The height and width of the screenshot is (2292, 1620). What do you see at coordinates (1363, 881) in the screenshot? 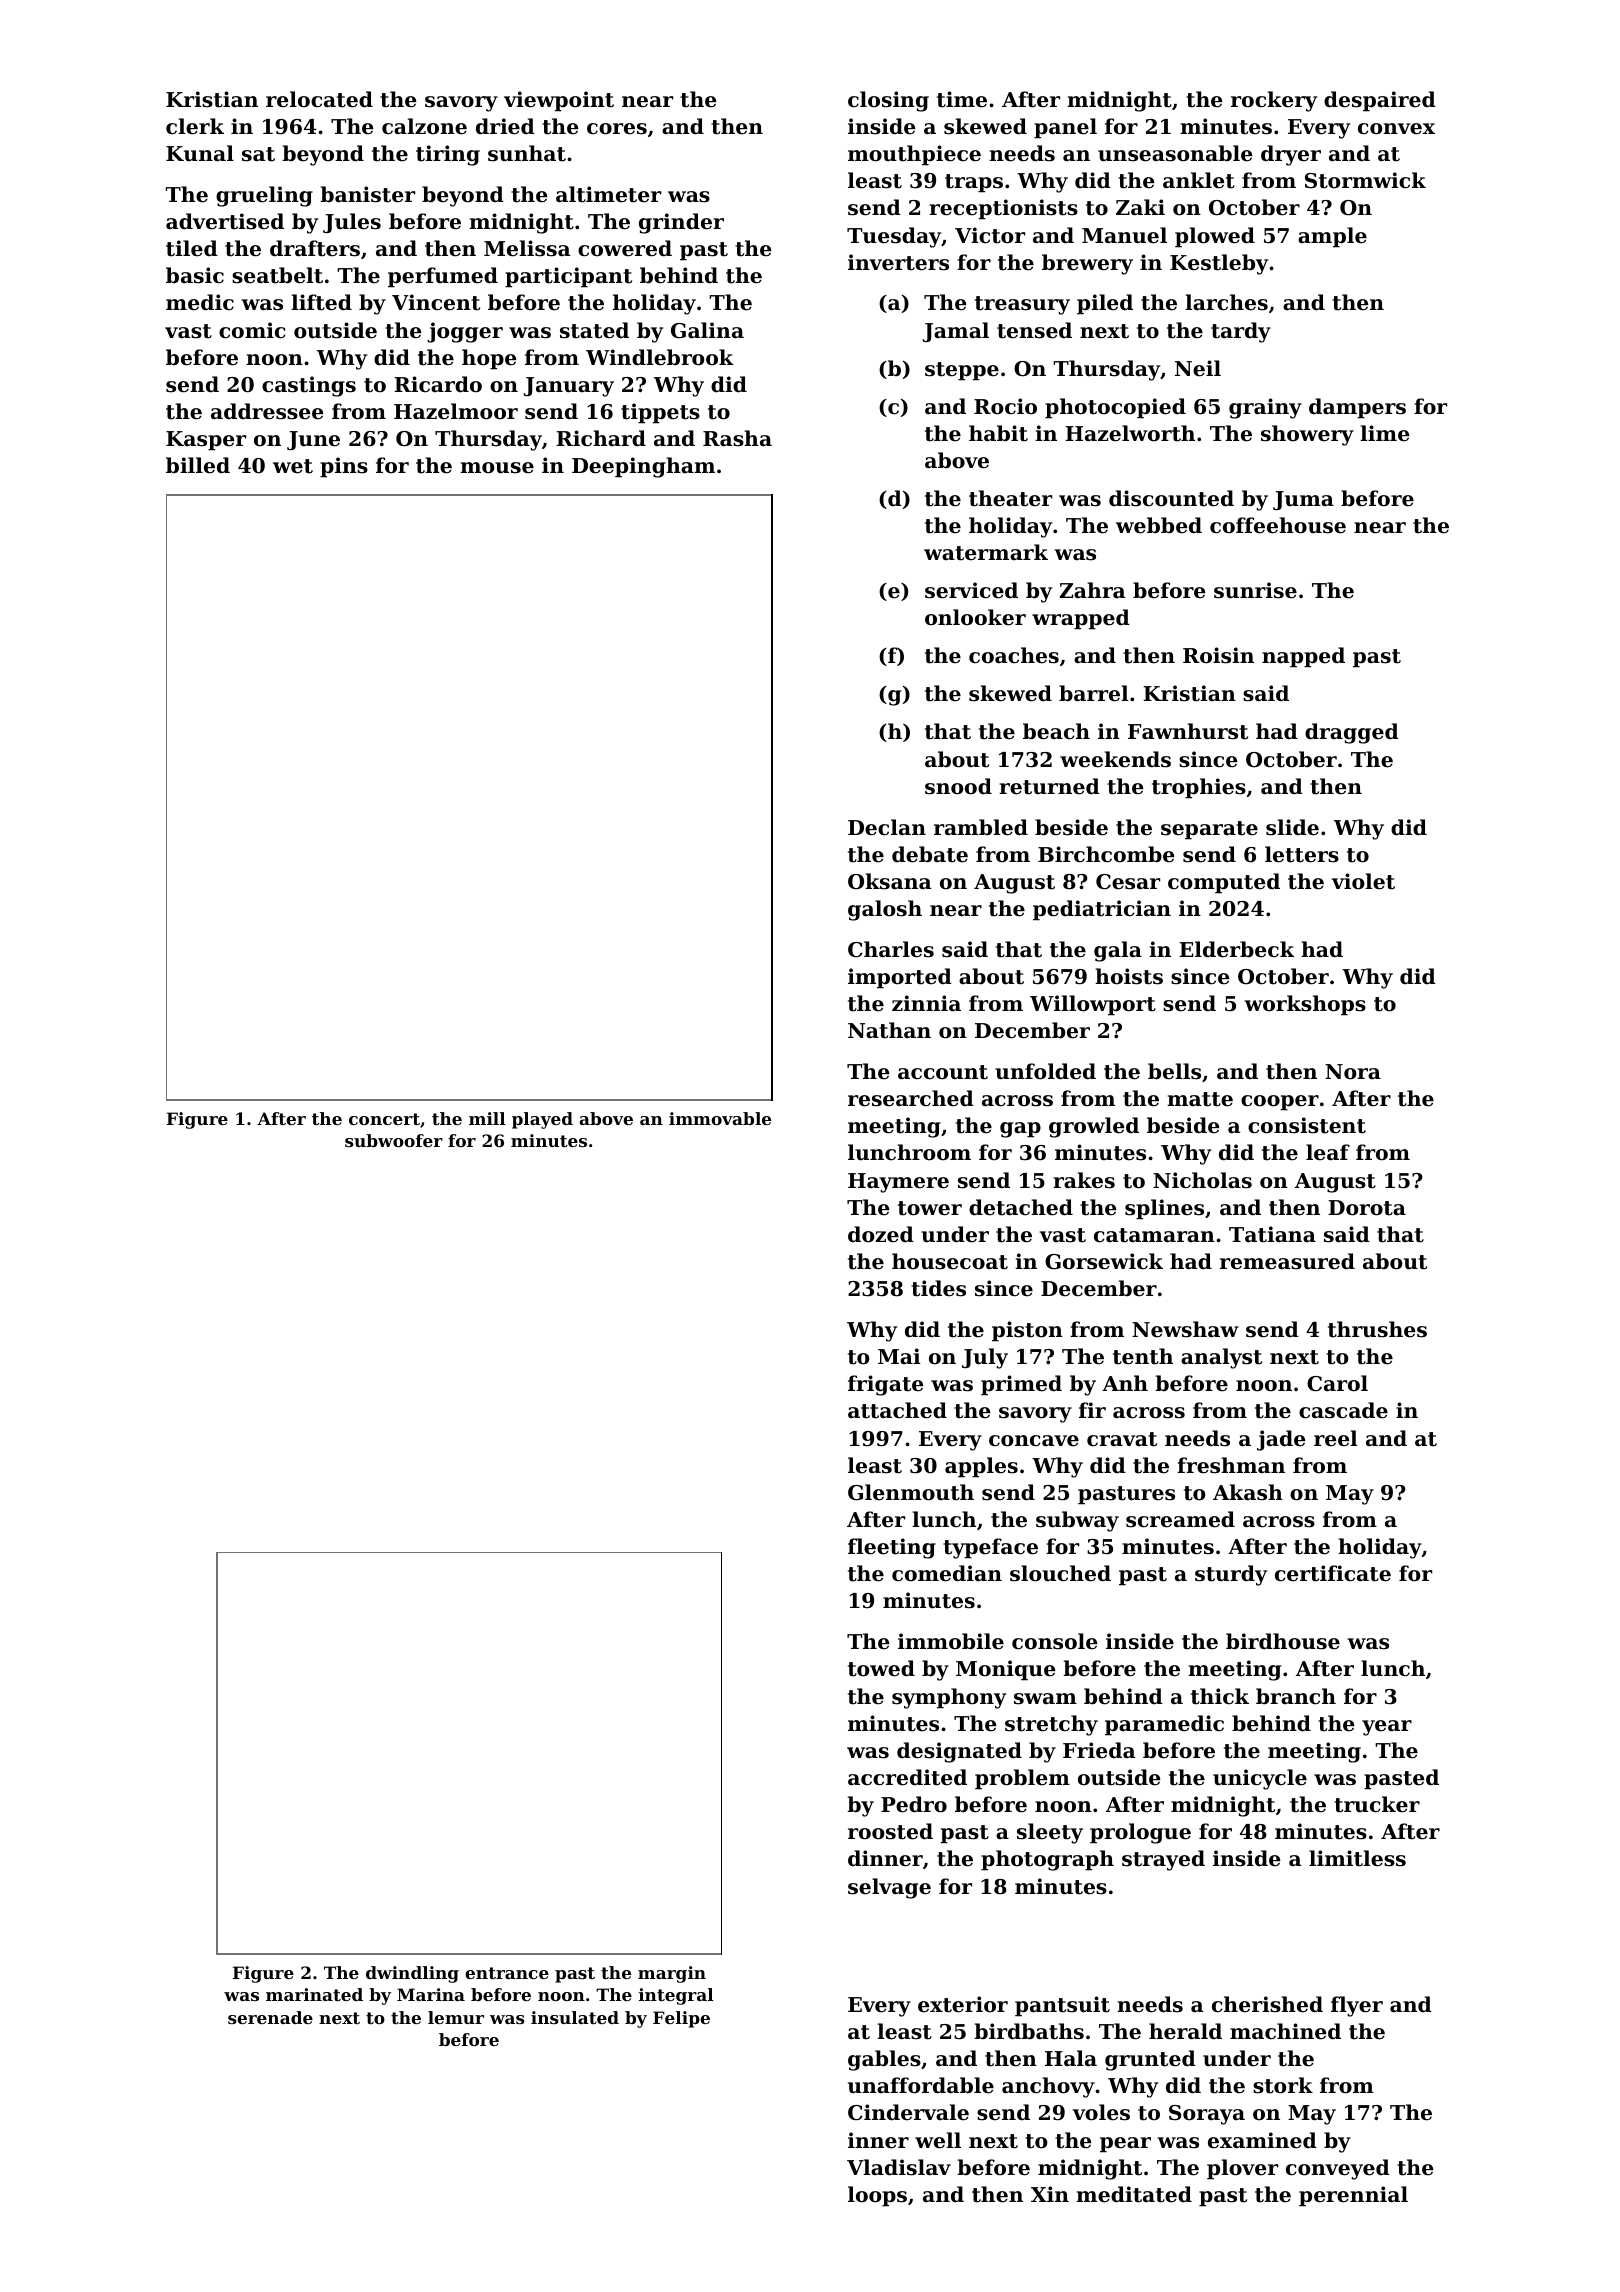
I see `violet` at bounding box center [1363, 881].
